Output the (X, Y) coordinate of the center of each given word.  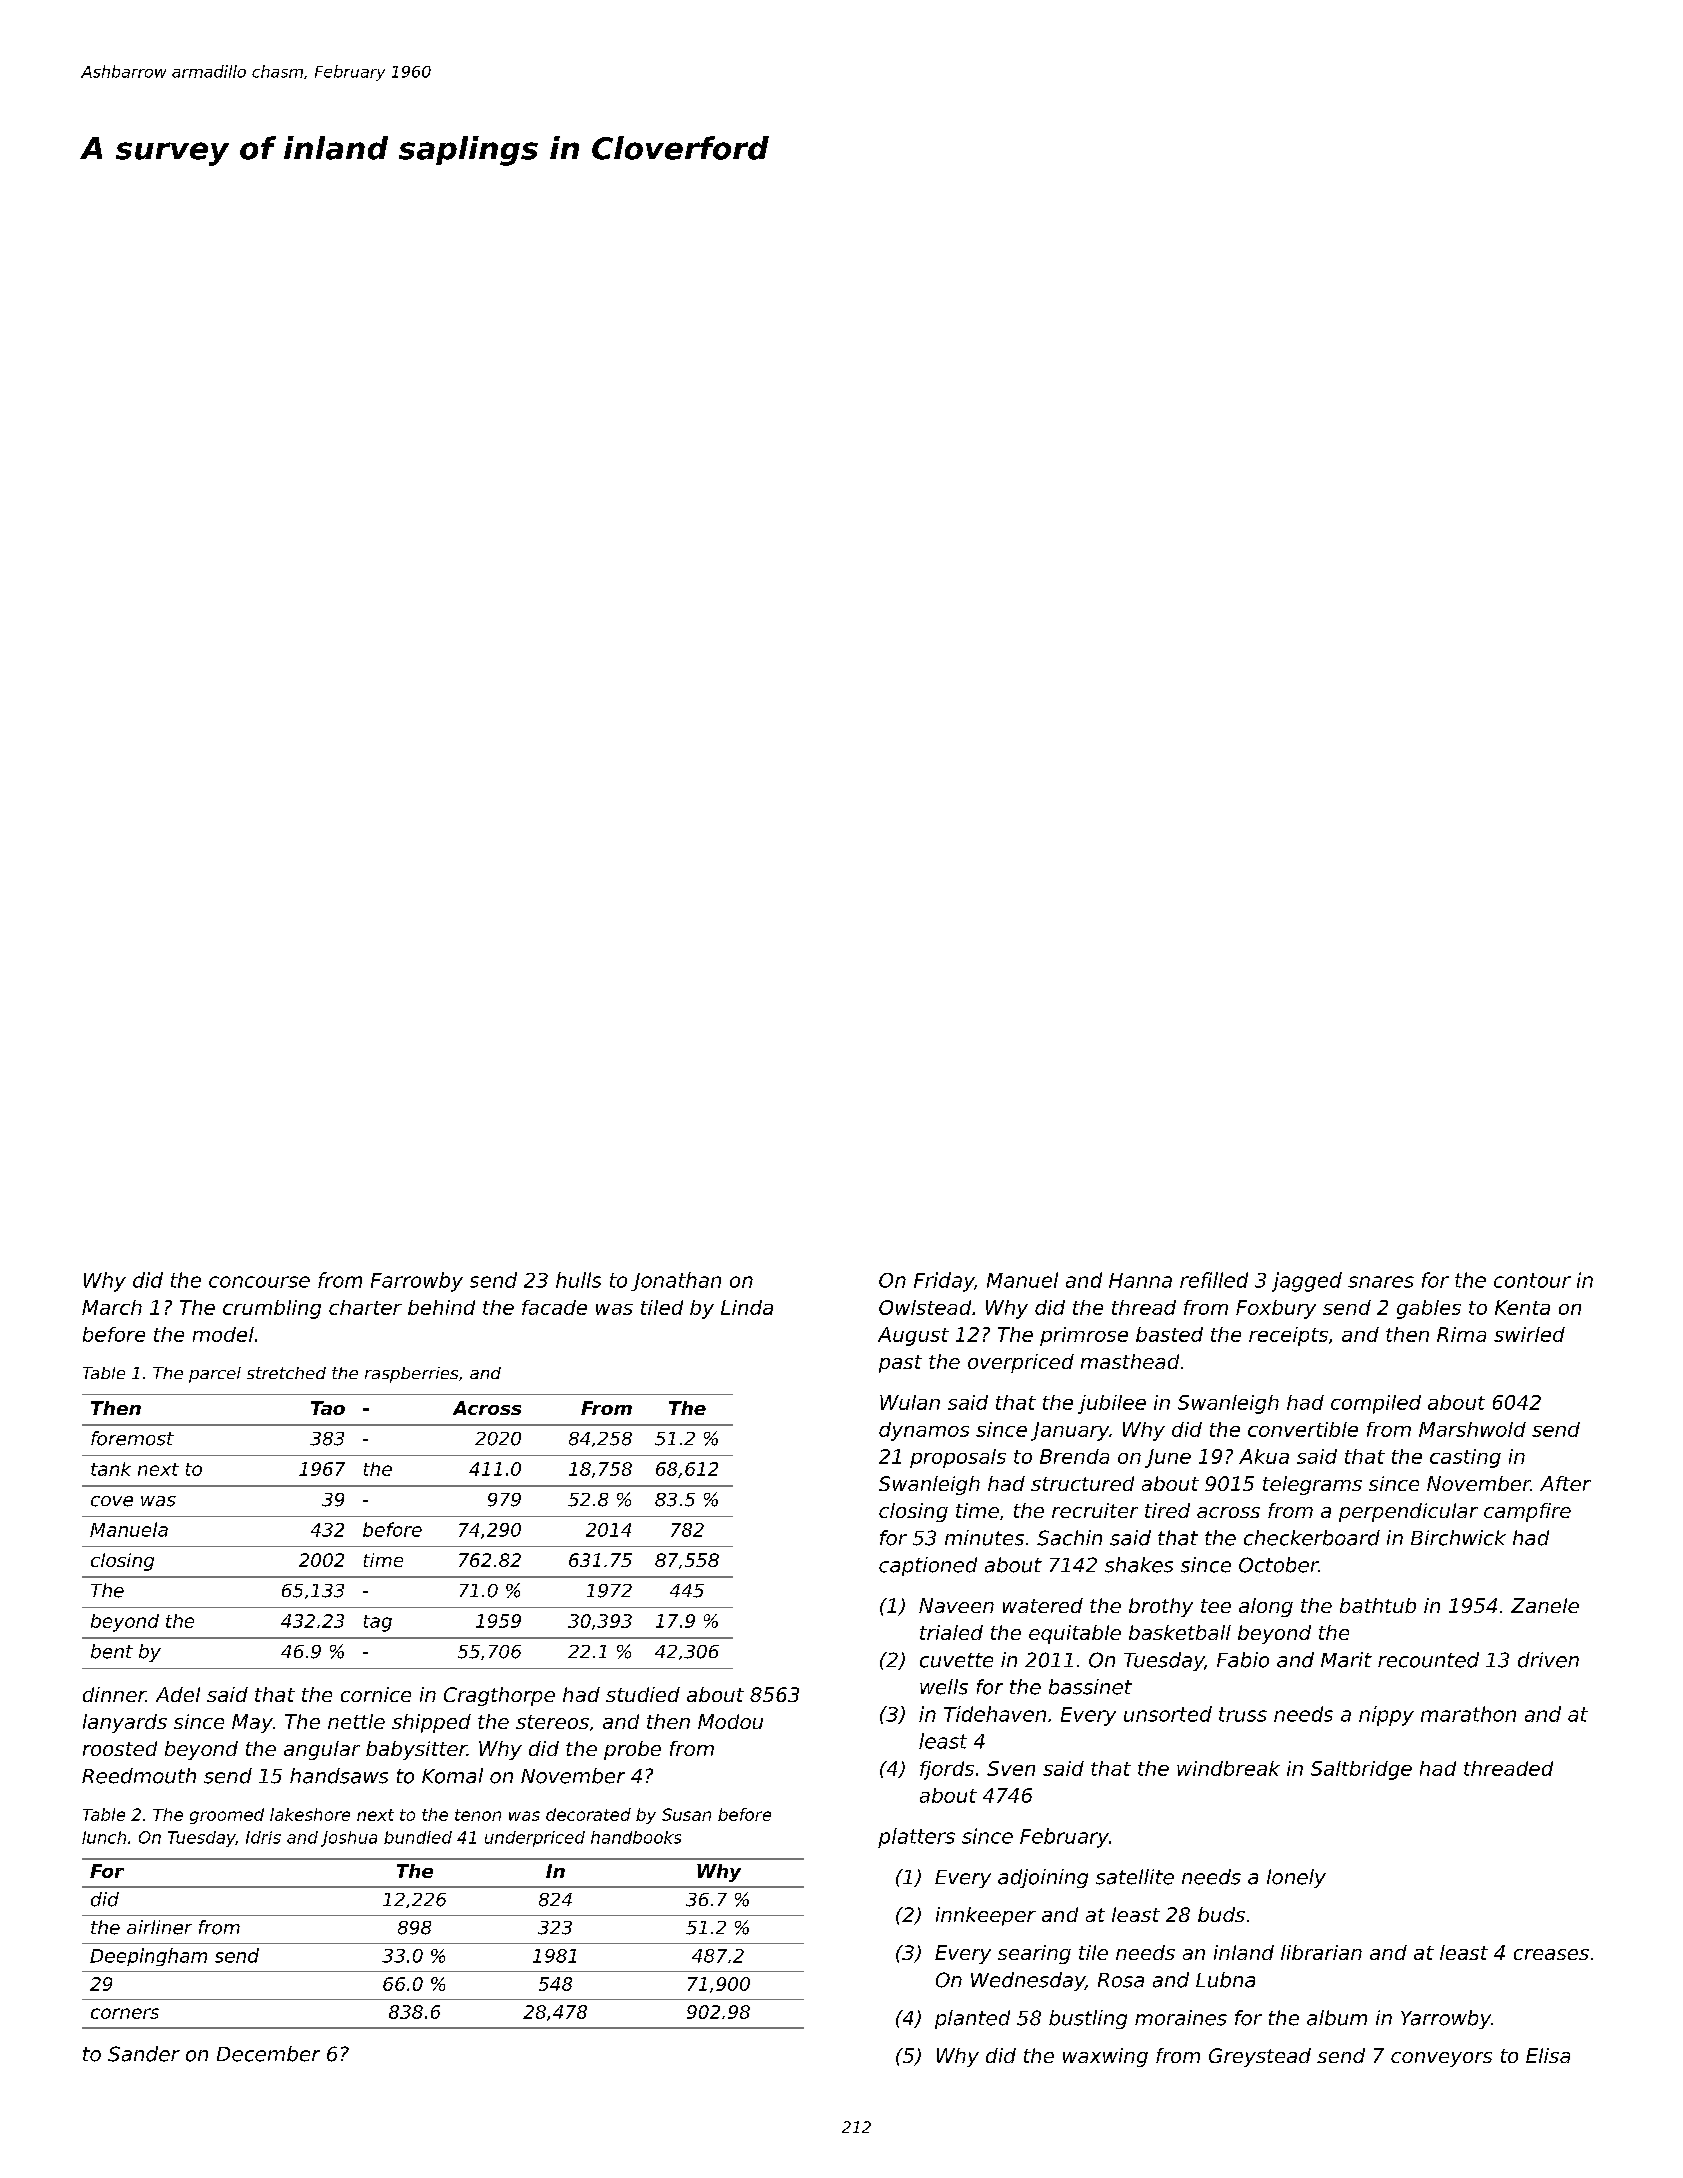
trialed (951, 1632)
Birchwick (1458, 1538)
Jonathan (676, 1281)
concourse (259, 1282)
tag (378, 1623)
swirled (1529, 1334)
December (268, 2054)
